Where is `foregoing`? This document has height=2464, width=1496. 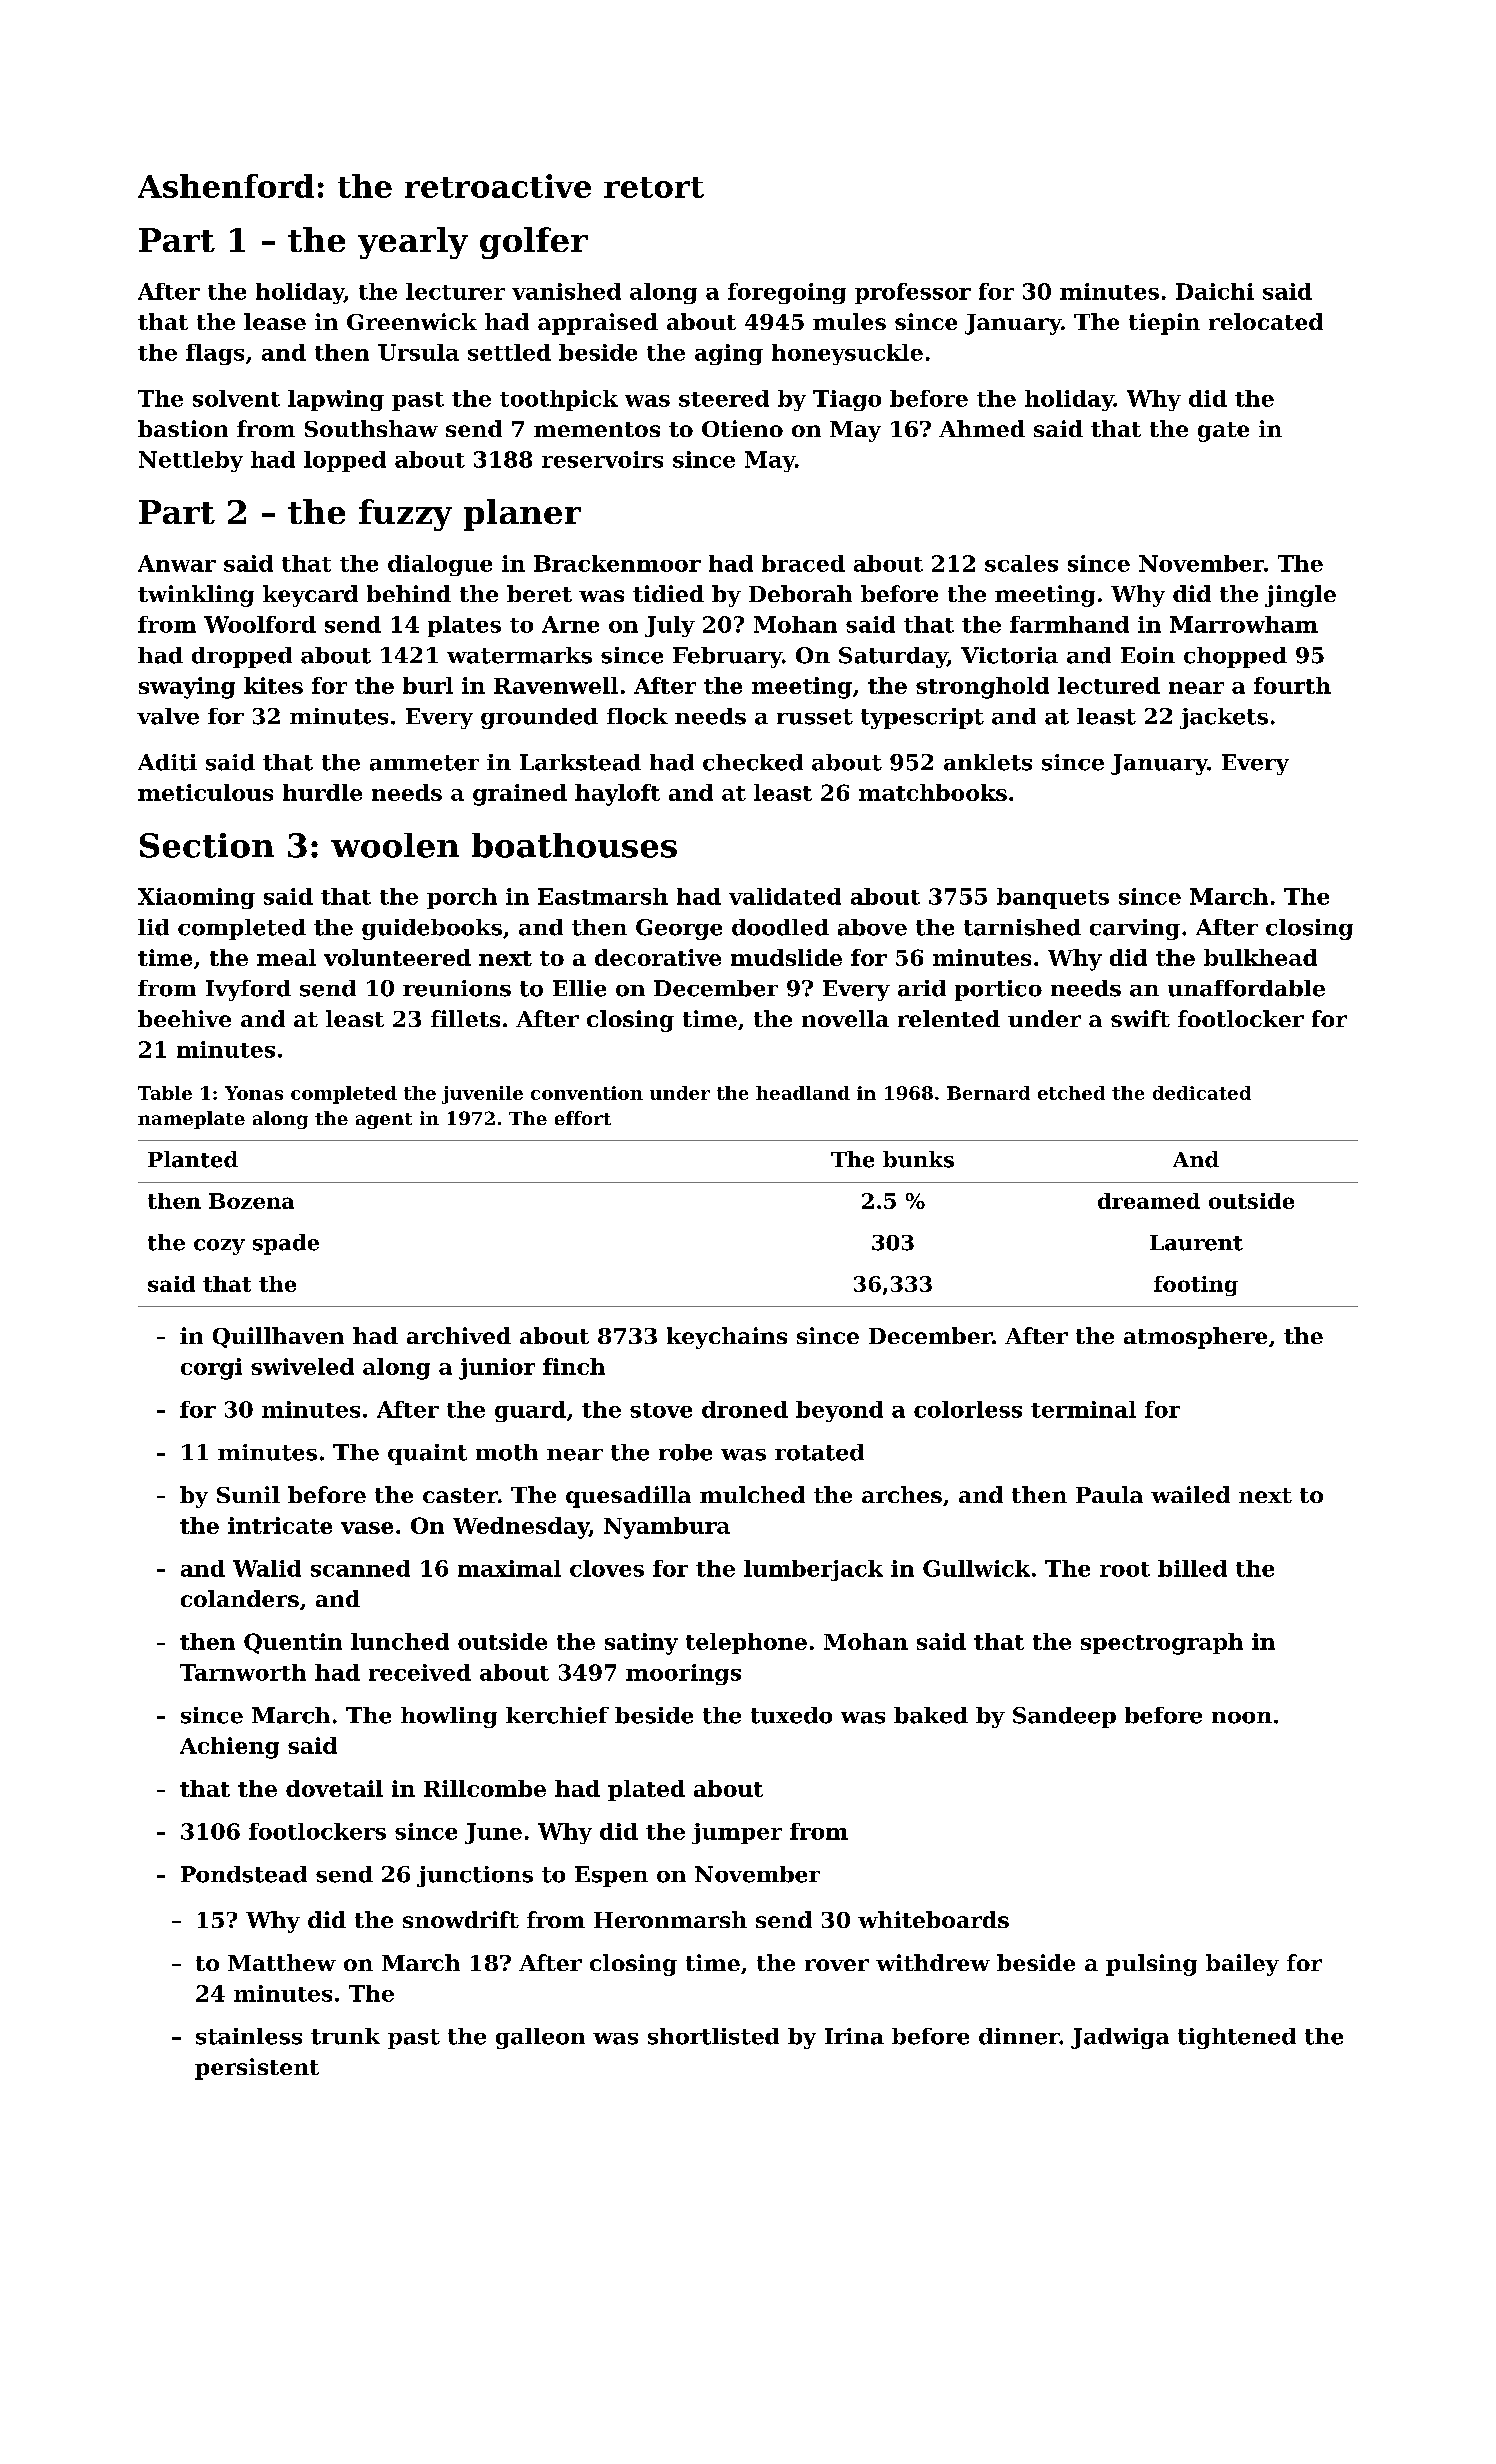
foregoing is located at coordinates (787, 293).
